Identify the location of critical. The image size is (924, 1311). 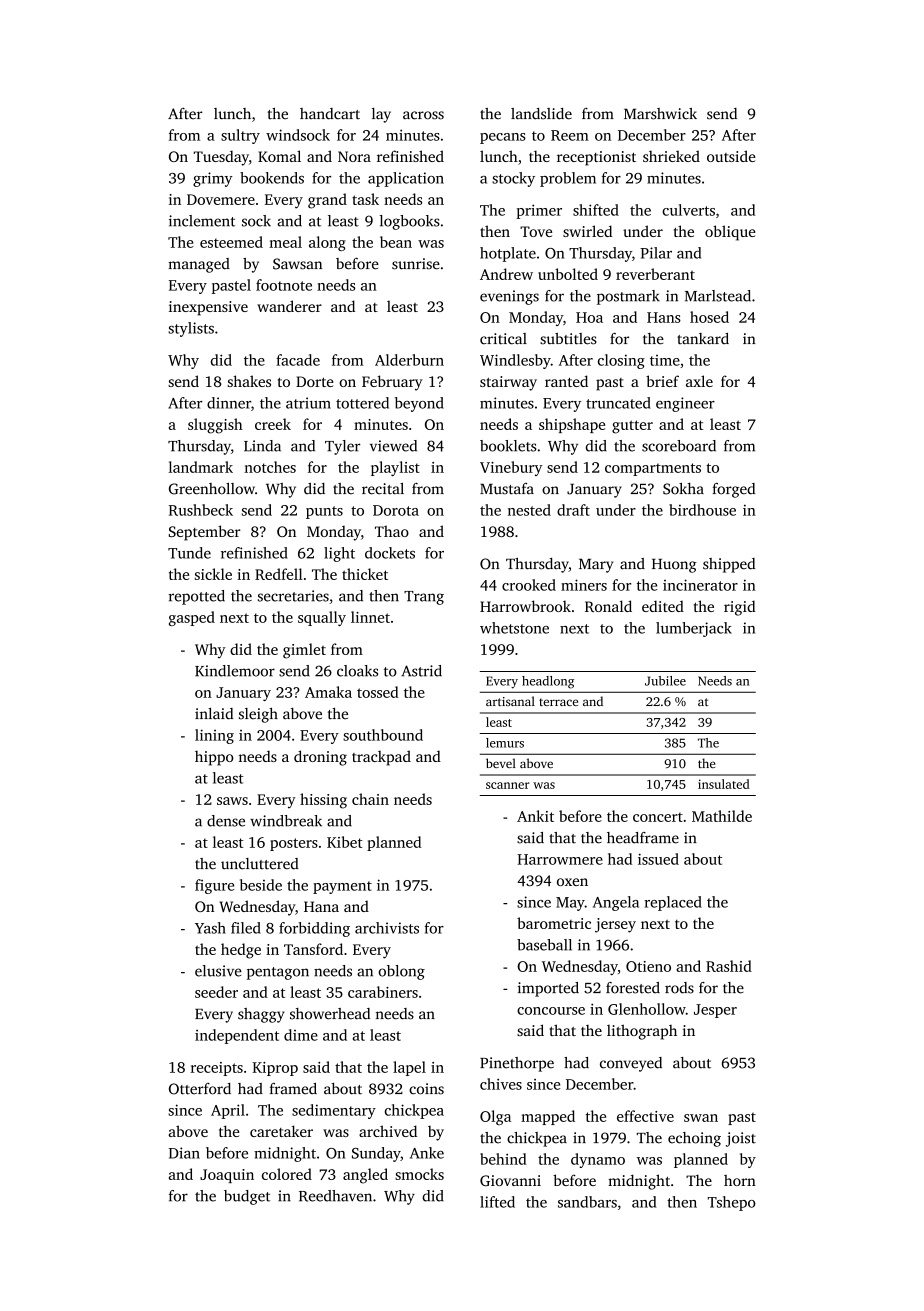
(503, 339).
